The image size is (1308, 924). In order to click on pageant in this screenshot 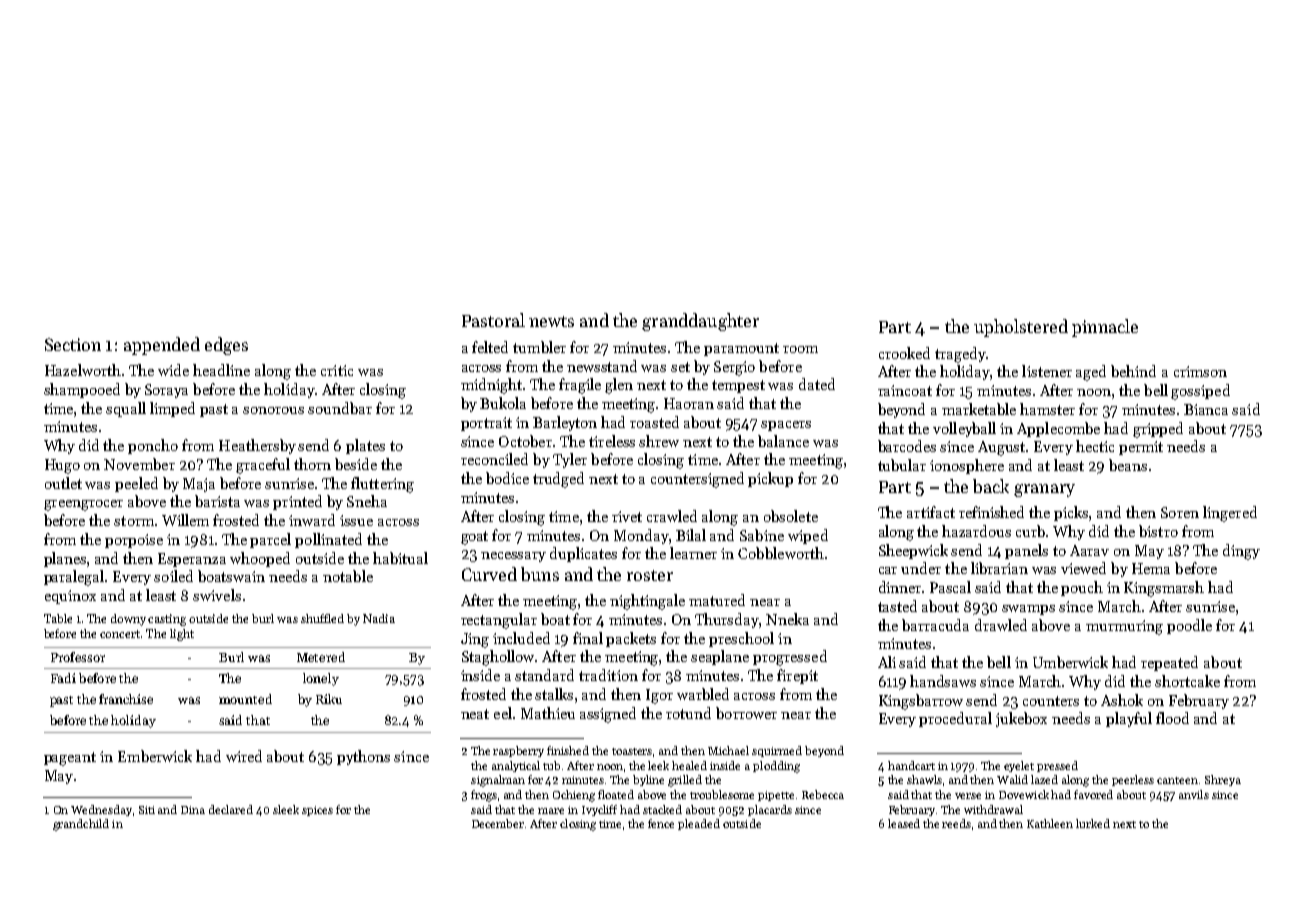, I will do `click(70, 759)`.
